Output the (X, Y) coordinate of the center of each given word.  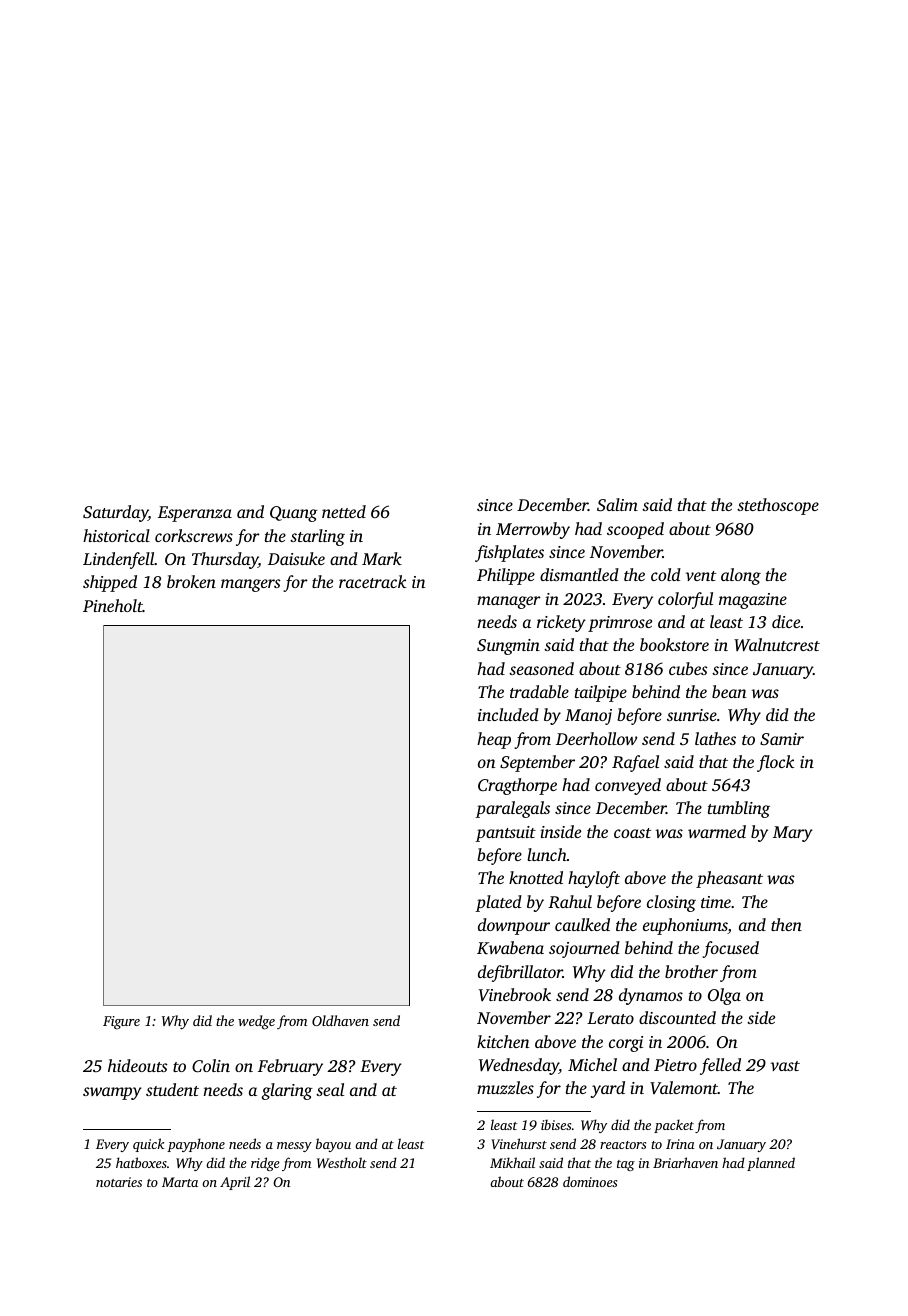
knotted (536, 877)
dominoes (590, 1181)
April (235, 1183)
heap (494, 740)
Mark (382, 558)
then (786, 924)
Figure (121, 1023)
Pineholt (113, 605)
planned (771, 1164)
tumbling (739, 809)
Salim (617, 505)
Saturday (115, 513)
